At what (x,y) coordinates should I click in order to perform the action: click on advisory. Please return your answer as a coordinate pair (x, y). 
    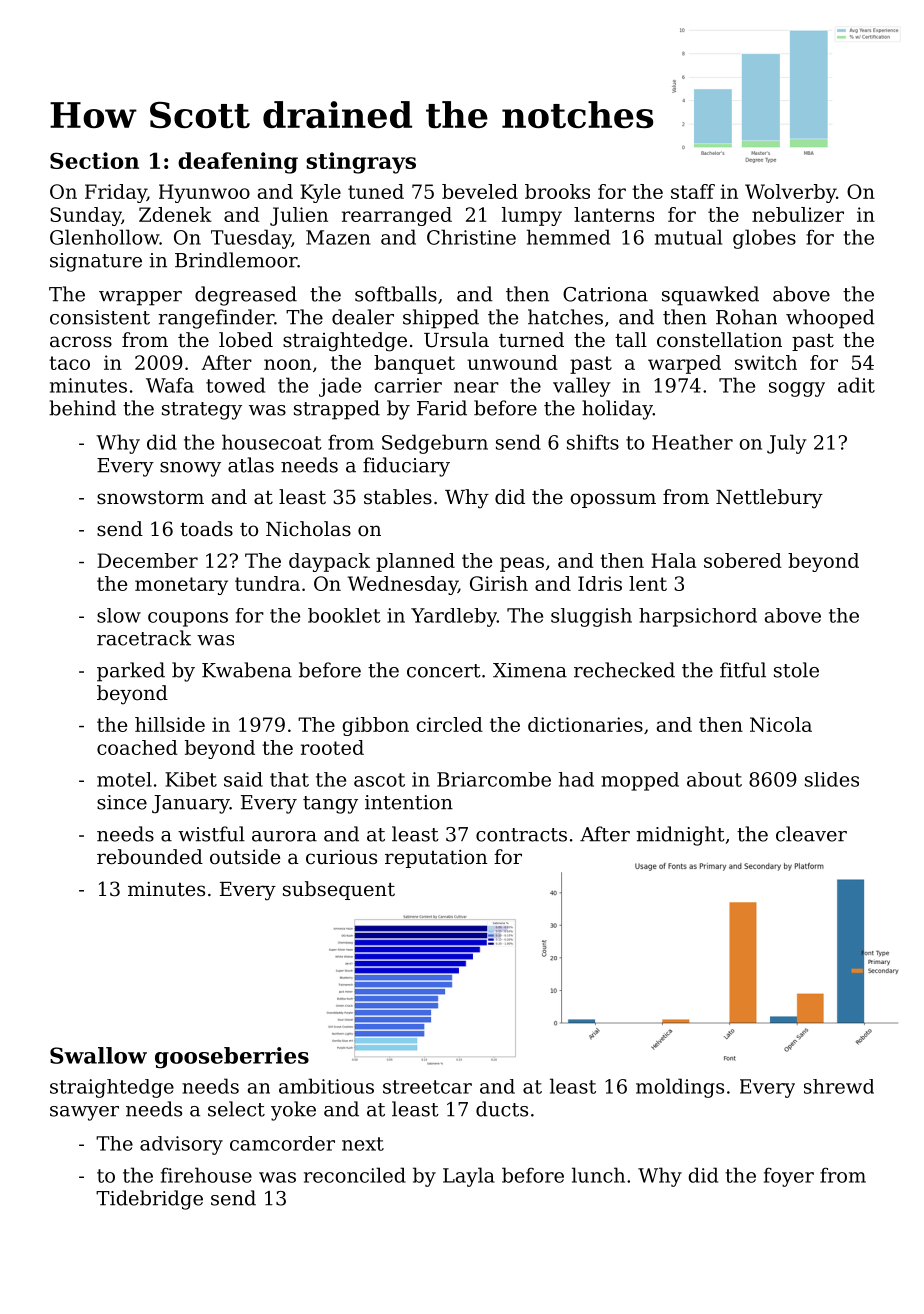
    Looking at the image, I should click on (181, 1145).
